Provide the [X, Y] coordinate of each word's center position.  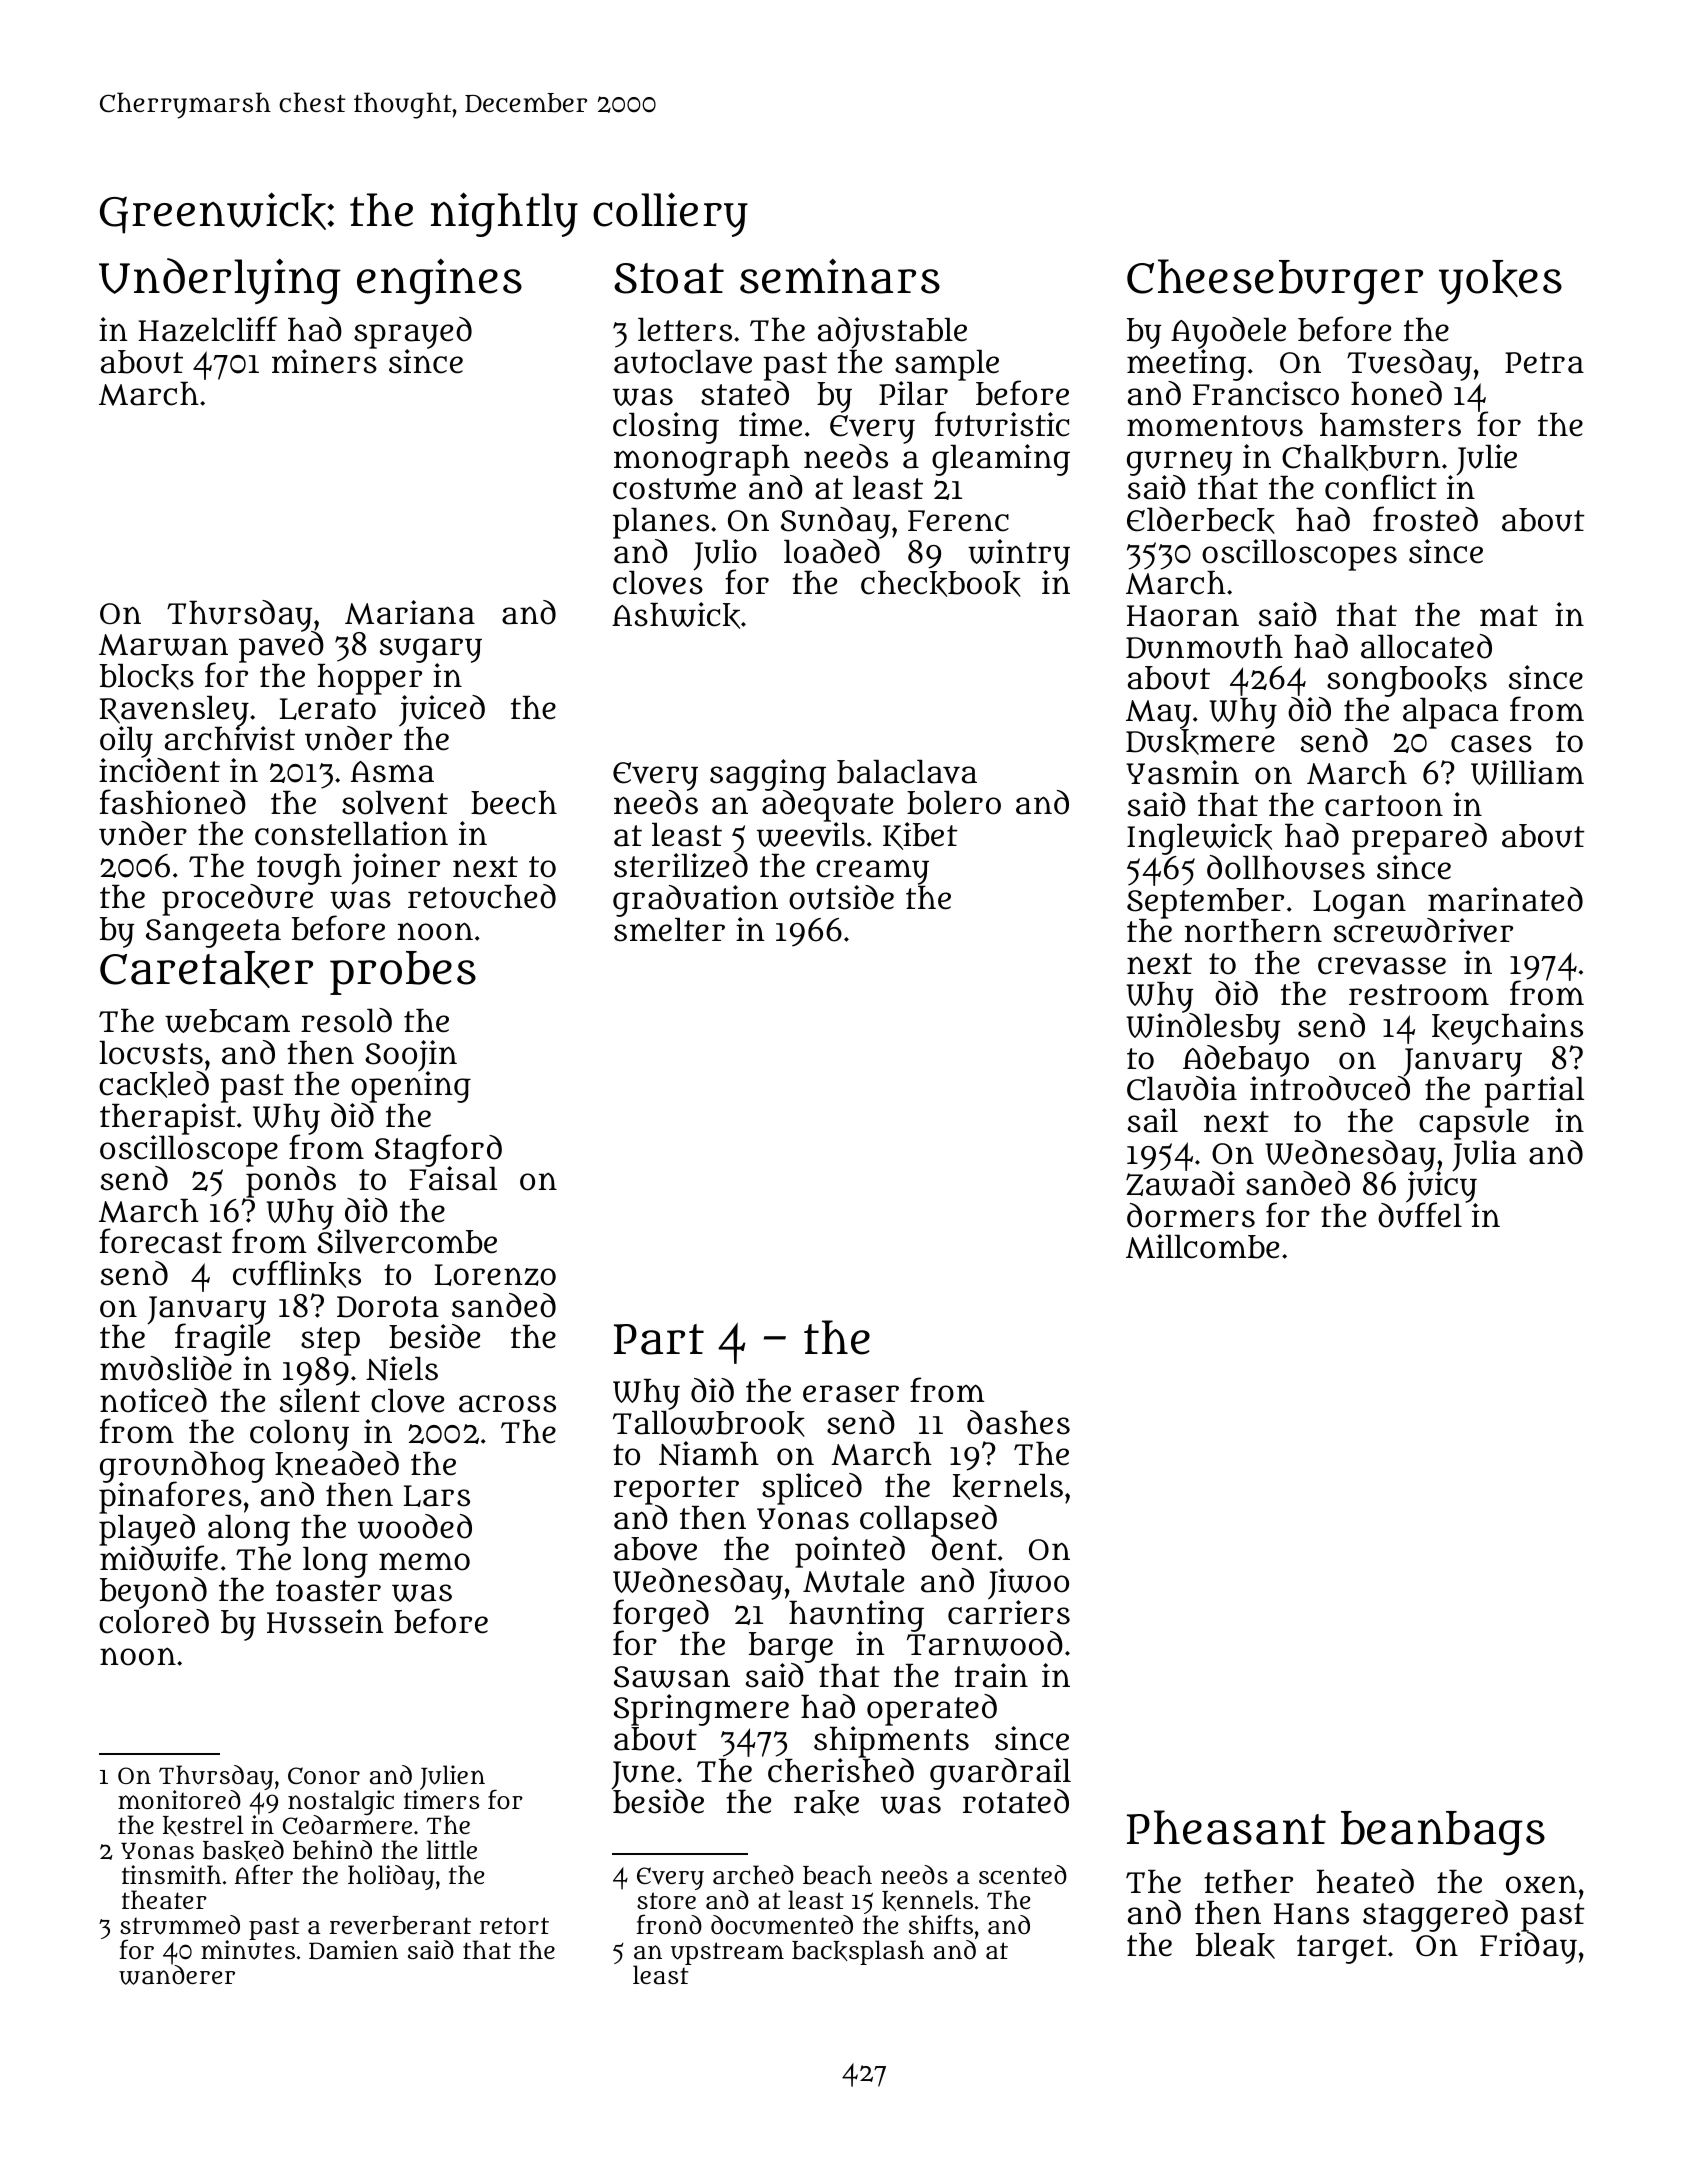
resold [346, 1020]
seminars [840, 276]
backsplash [858, 1952]
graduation [695, 901]
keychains [1507, 1029]
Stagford [438, 1150]
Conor [324, 1775]
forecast [161, 1241]
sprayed [413, 333]
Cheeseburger [1275, 282]
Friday [1528, 1948]
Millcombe [1202, 1246]
